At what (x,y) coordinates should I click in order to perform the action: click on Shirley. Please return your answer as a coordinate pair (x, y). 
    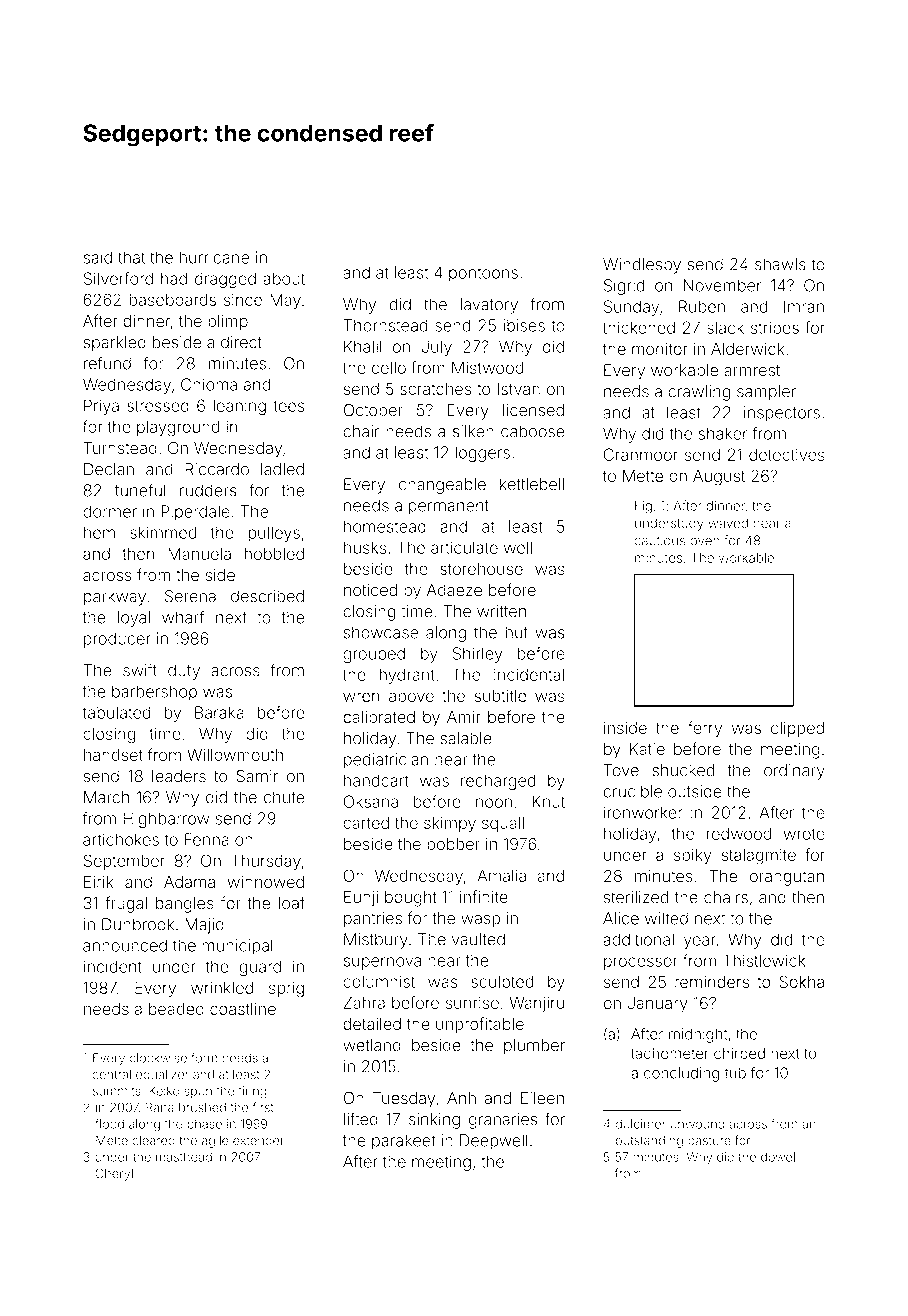
    Looking at the image, I should click on (477, 655).
